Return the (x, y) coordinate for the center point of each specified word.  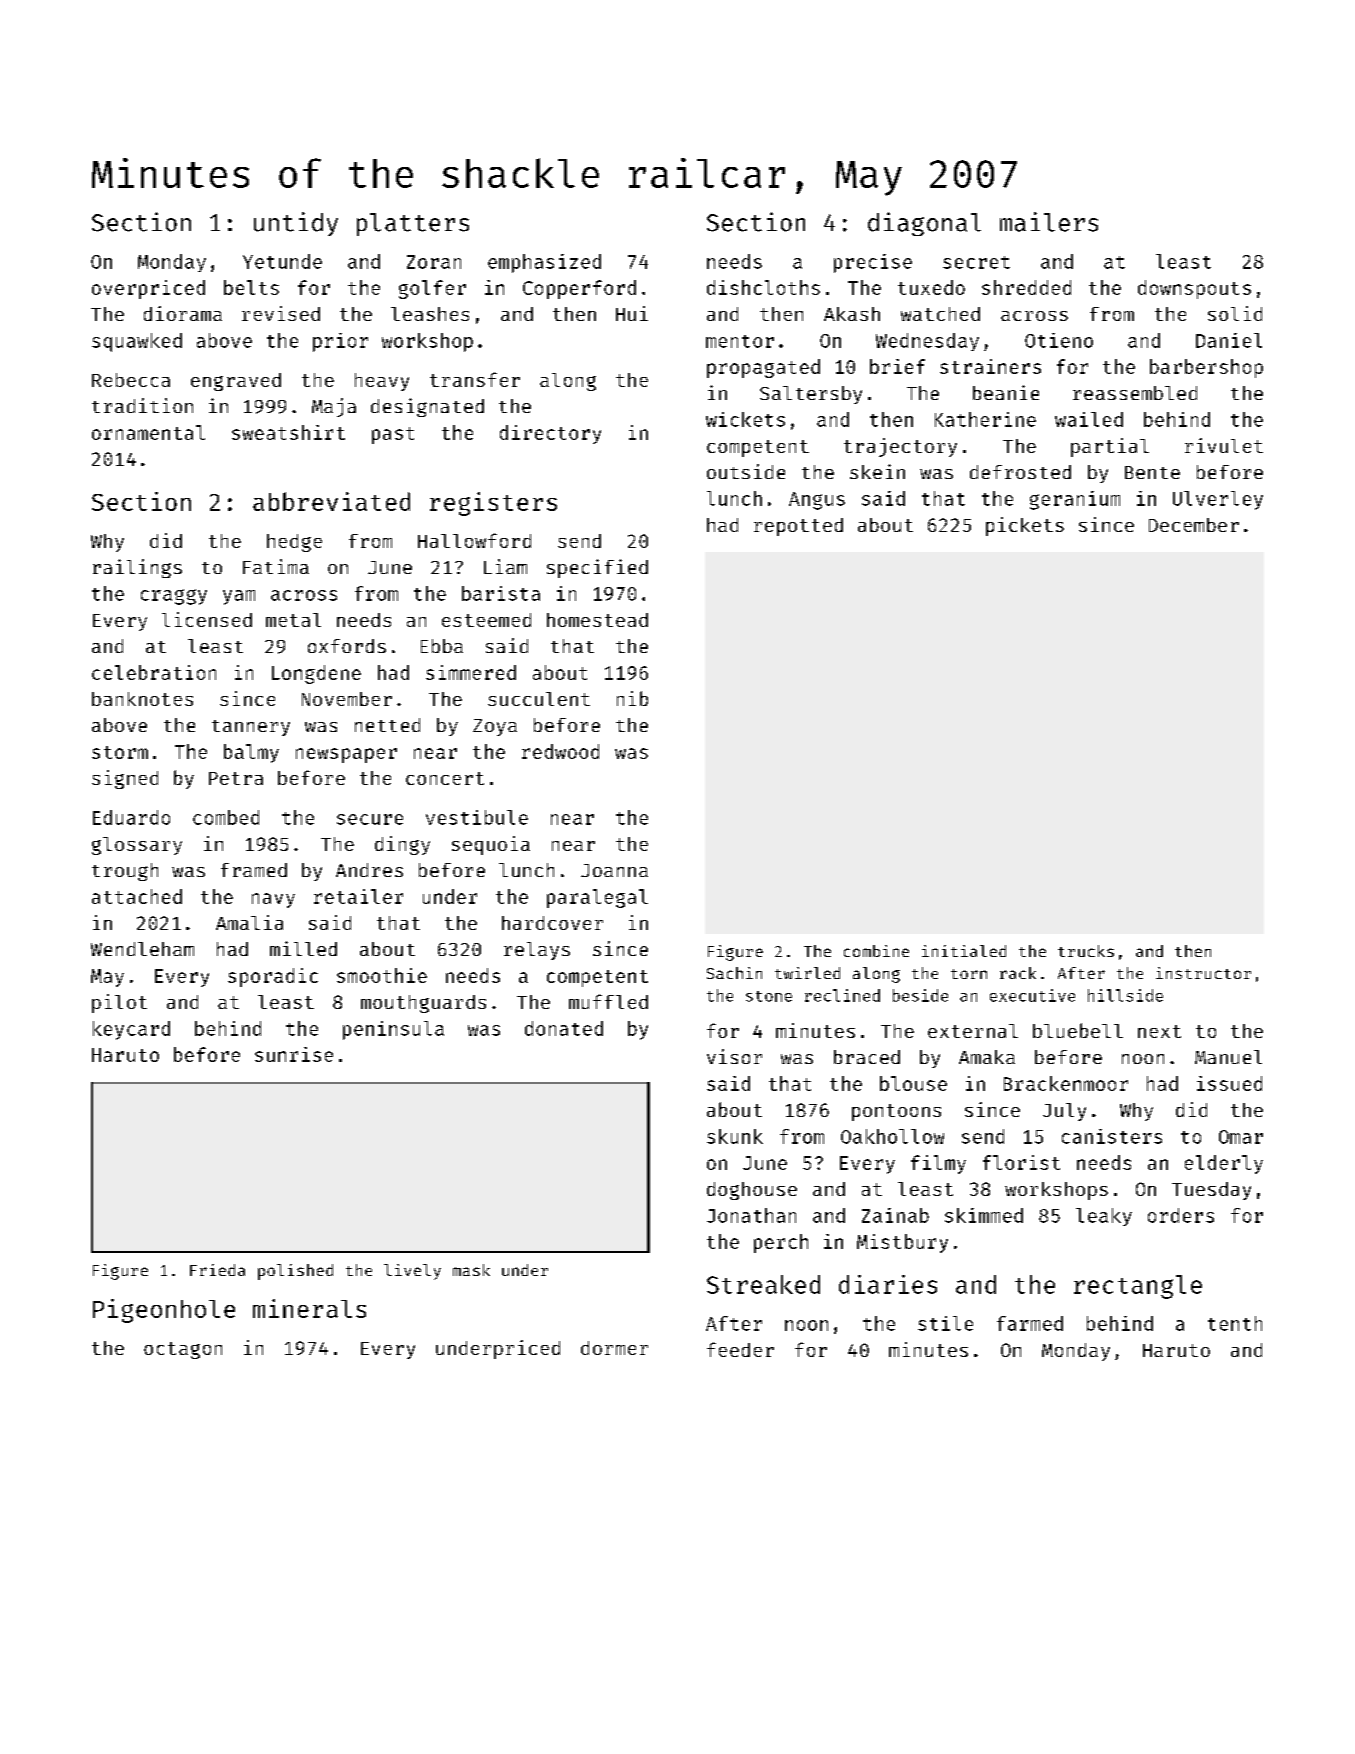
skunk (735, 1136)
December (1194, 525)
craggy (174, 597)
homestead (597, 620)
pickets (1025, 526)
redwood (560, 751)
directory (550, 434)
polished (295, 1272)
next (1159, 1031)
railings (137, 568)
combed (226, 817)
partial (1110, 447)
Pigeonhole (164, 1311)
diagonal (924, 224)
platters (413, 224)
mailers (1049, 222)
